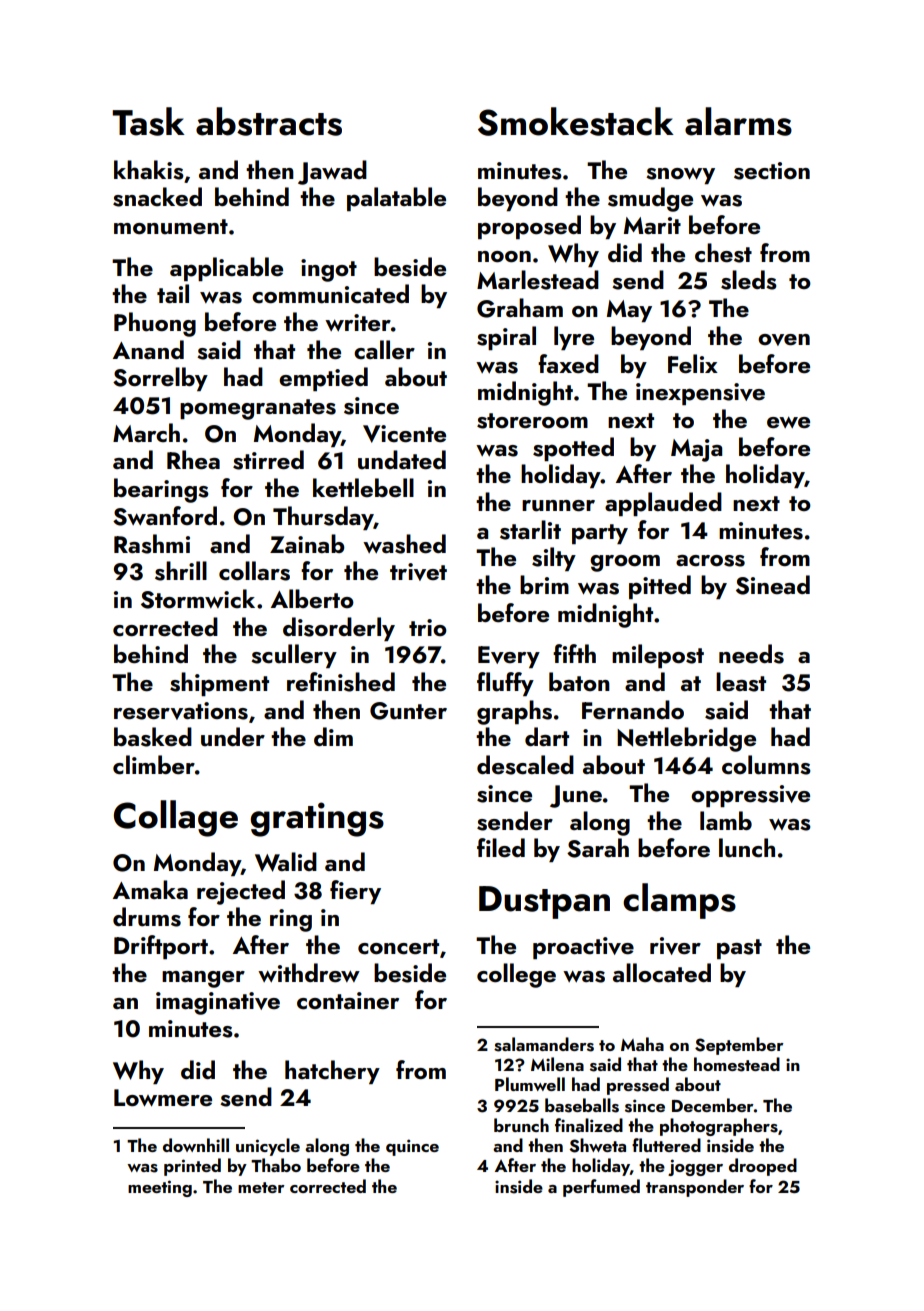 The width and height of the image is (924, 1311). I want to click on Sorrelby, so click(160, 379).
